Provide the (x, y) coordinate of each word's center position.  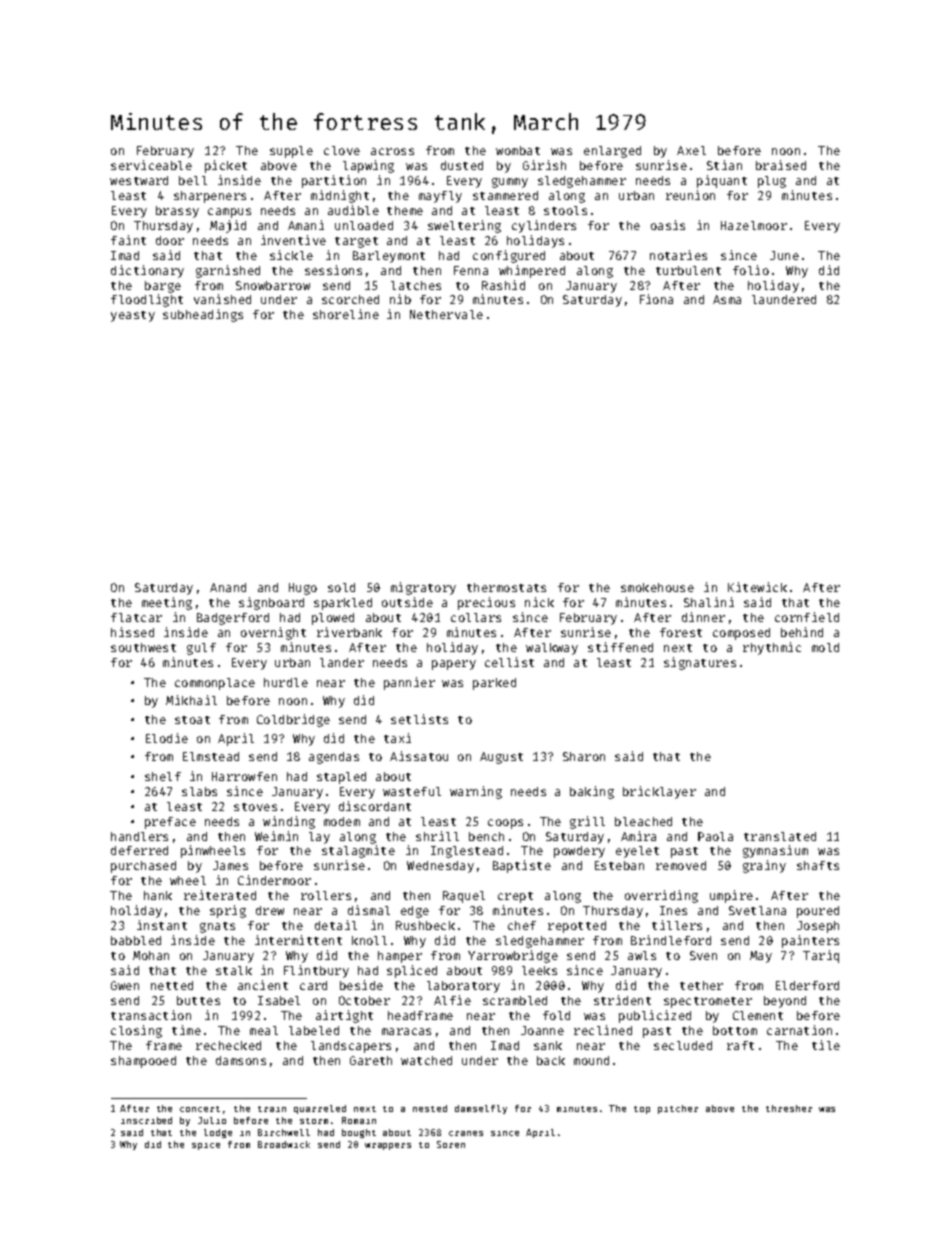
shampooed (143, 1062)
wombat (518, 150)
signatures (700, 663)
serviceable (151, 165)
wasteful (412, 791)
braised (781, 165)
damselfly (481, 1109)
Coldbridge (293, 720)
